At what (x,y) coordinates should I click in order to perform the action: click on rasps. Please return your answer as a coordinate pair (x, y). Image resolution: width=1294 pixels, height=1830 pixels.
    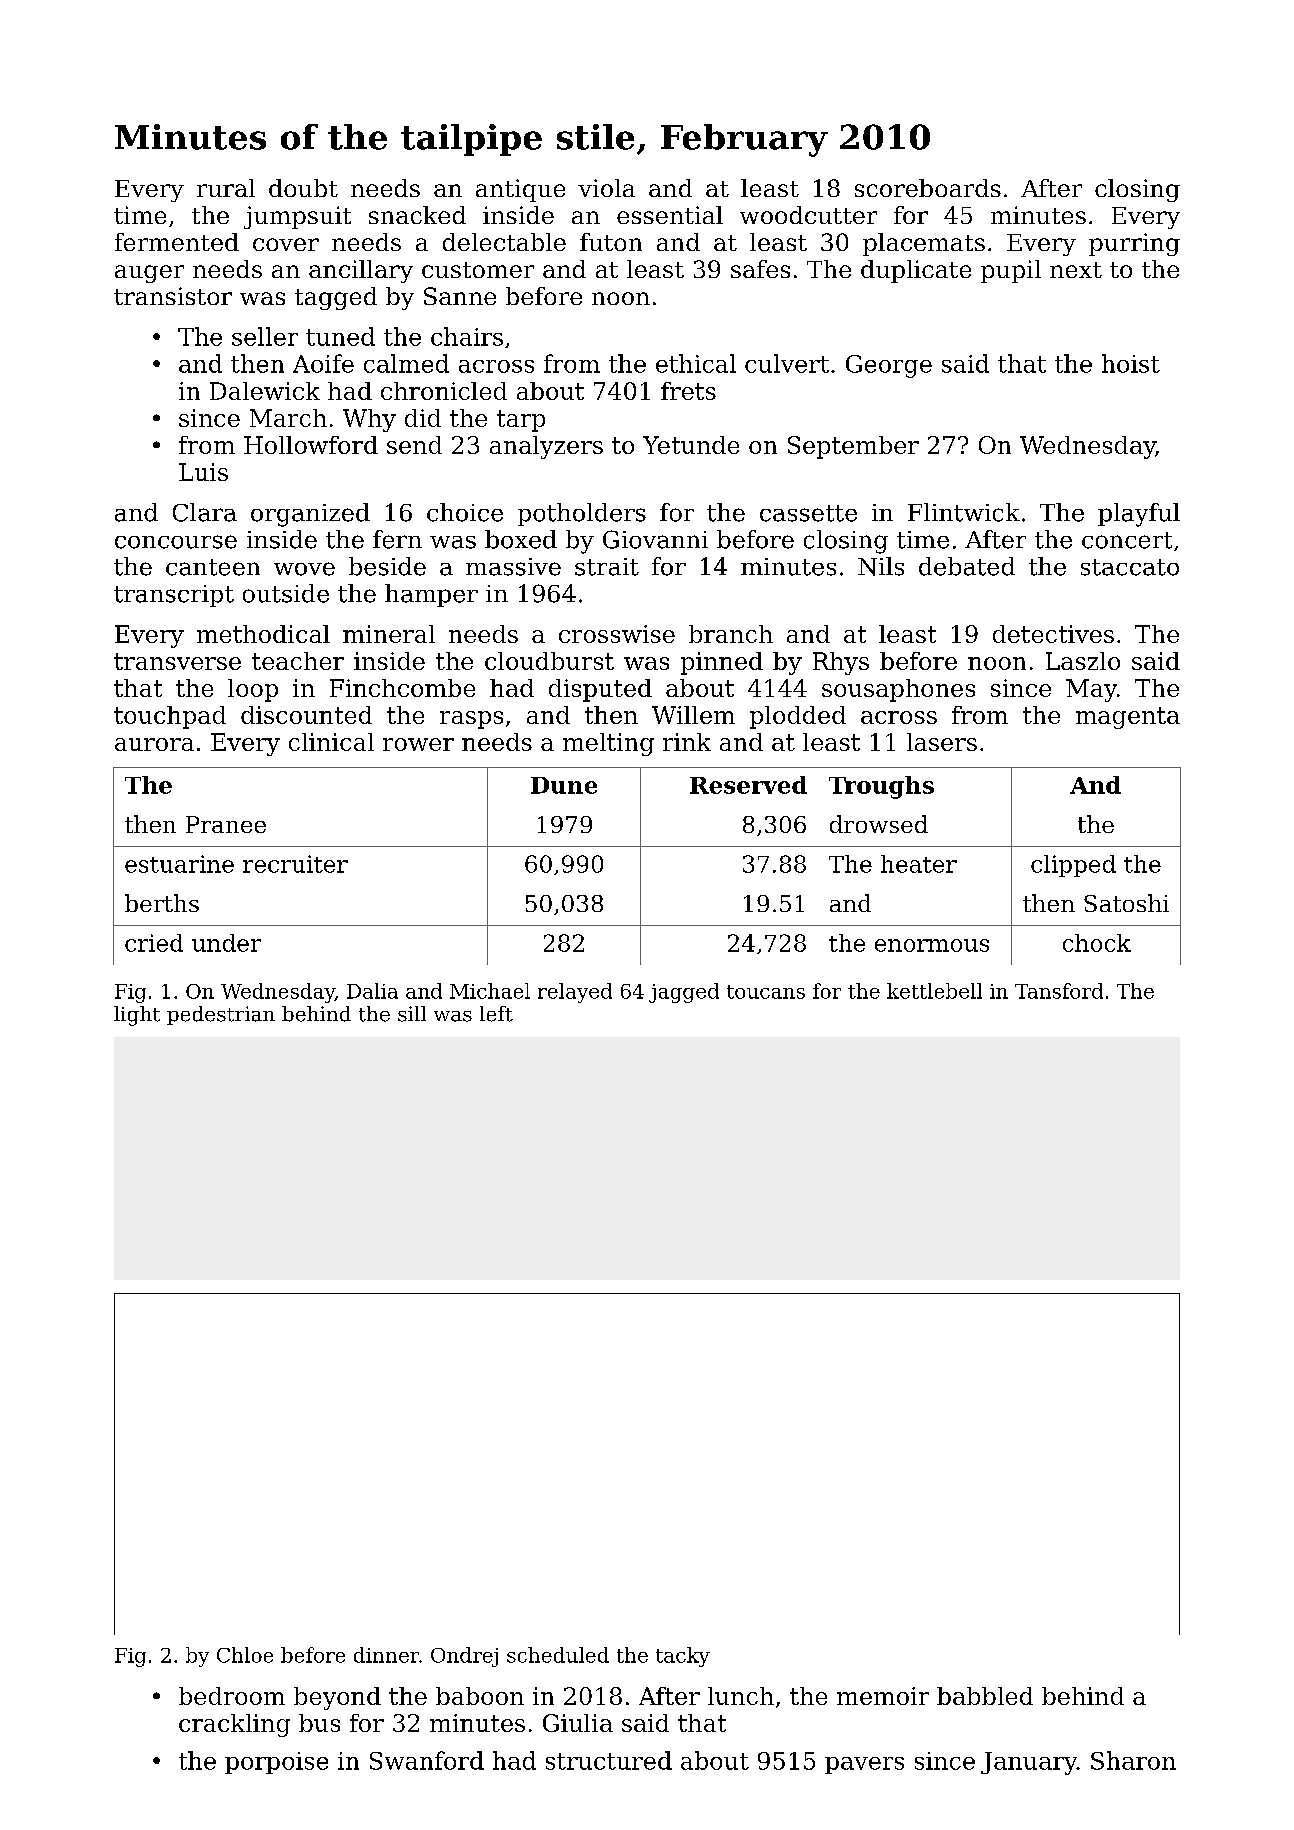
    Looking at the image, I should click on (471, 720).
